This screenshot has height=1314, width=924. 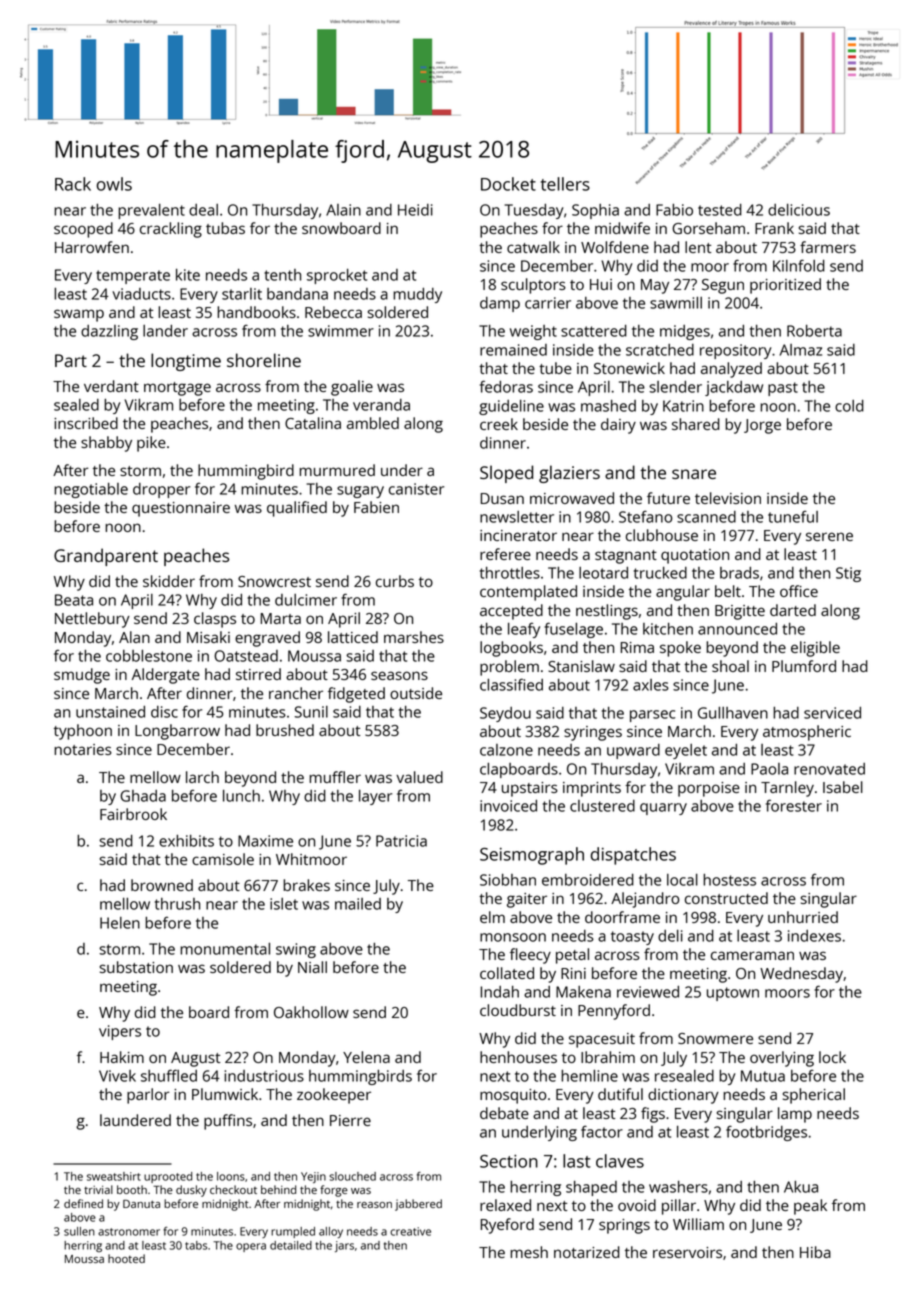 What do you see at coordinates (114, 184) in the screenshot?
I see `owls` at bounding box center [114, 184].
